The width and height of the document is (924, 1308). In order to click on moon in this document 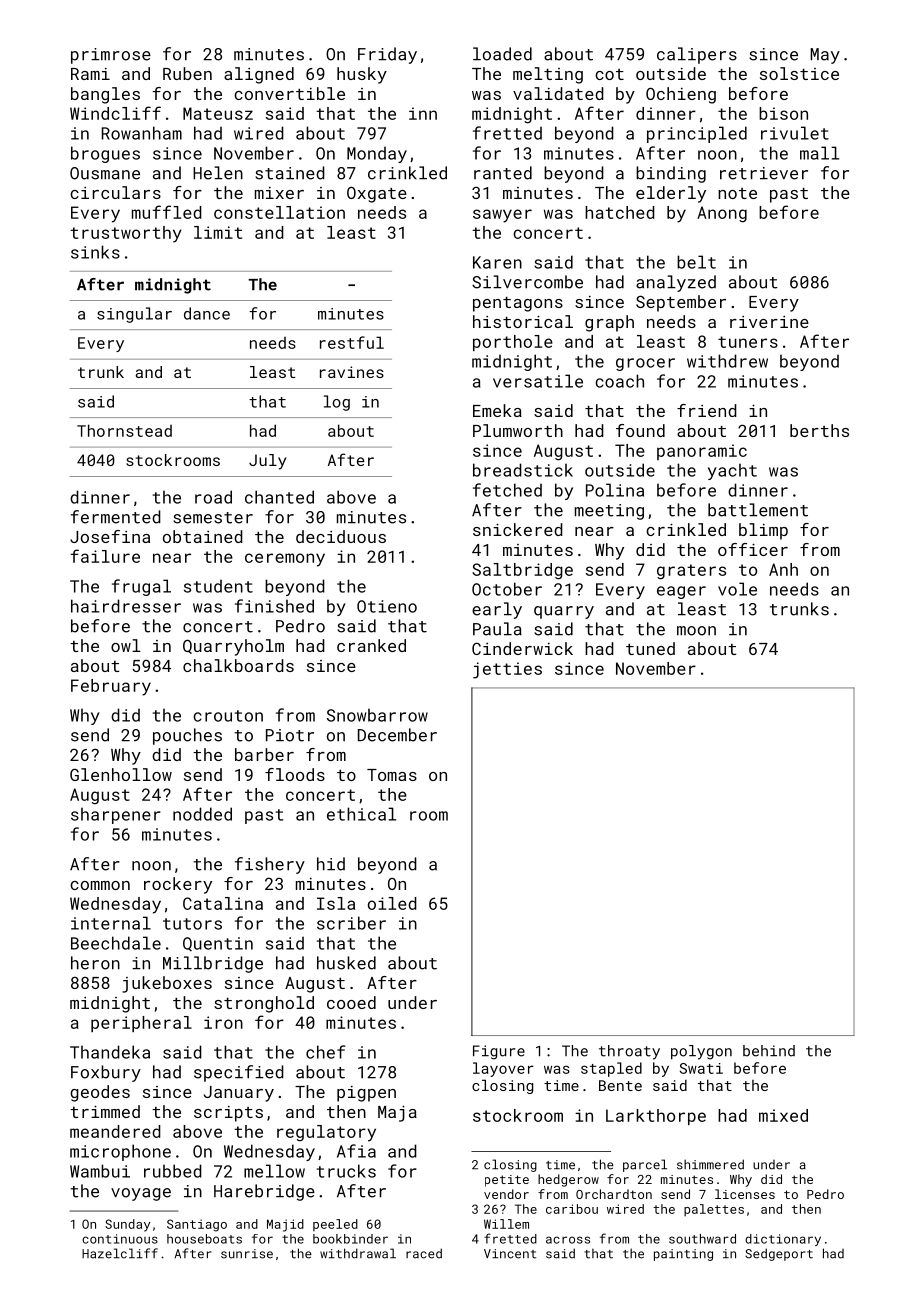, I will do `click(696, 631)`.
